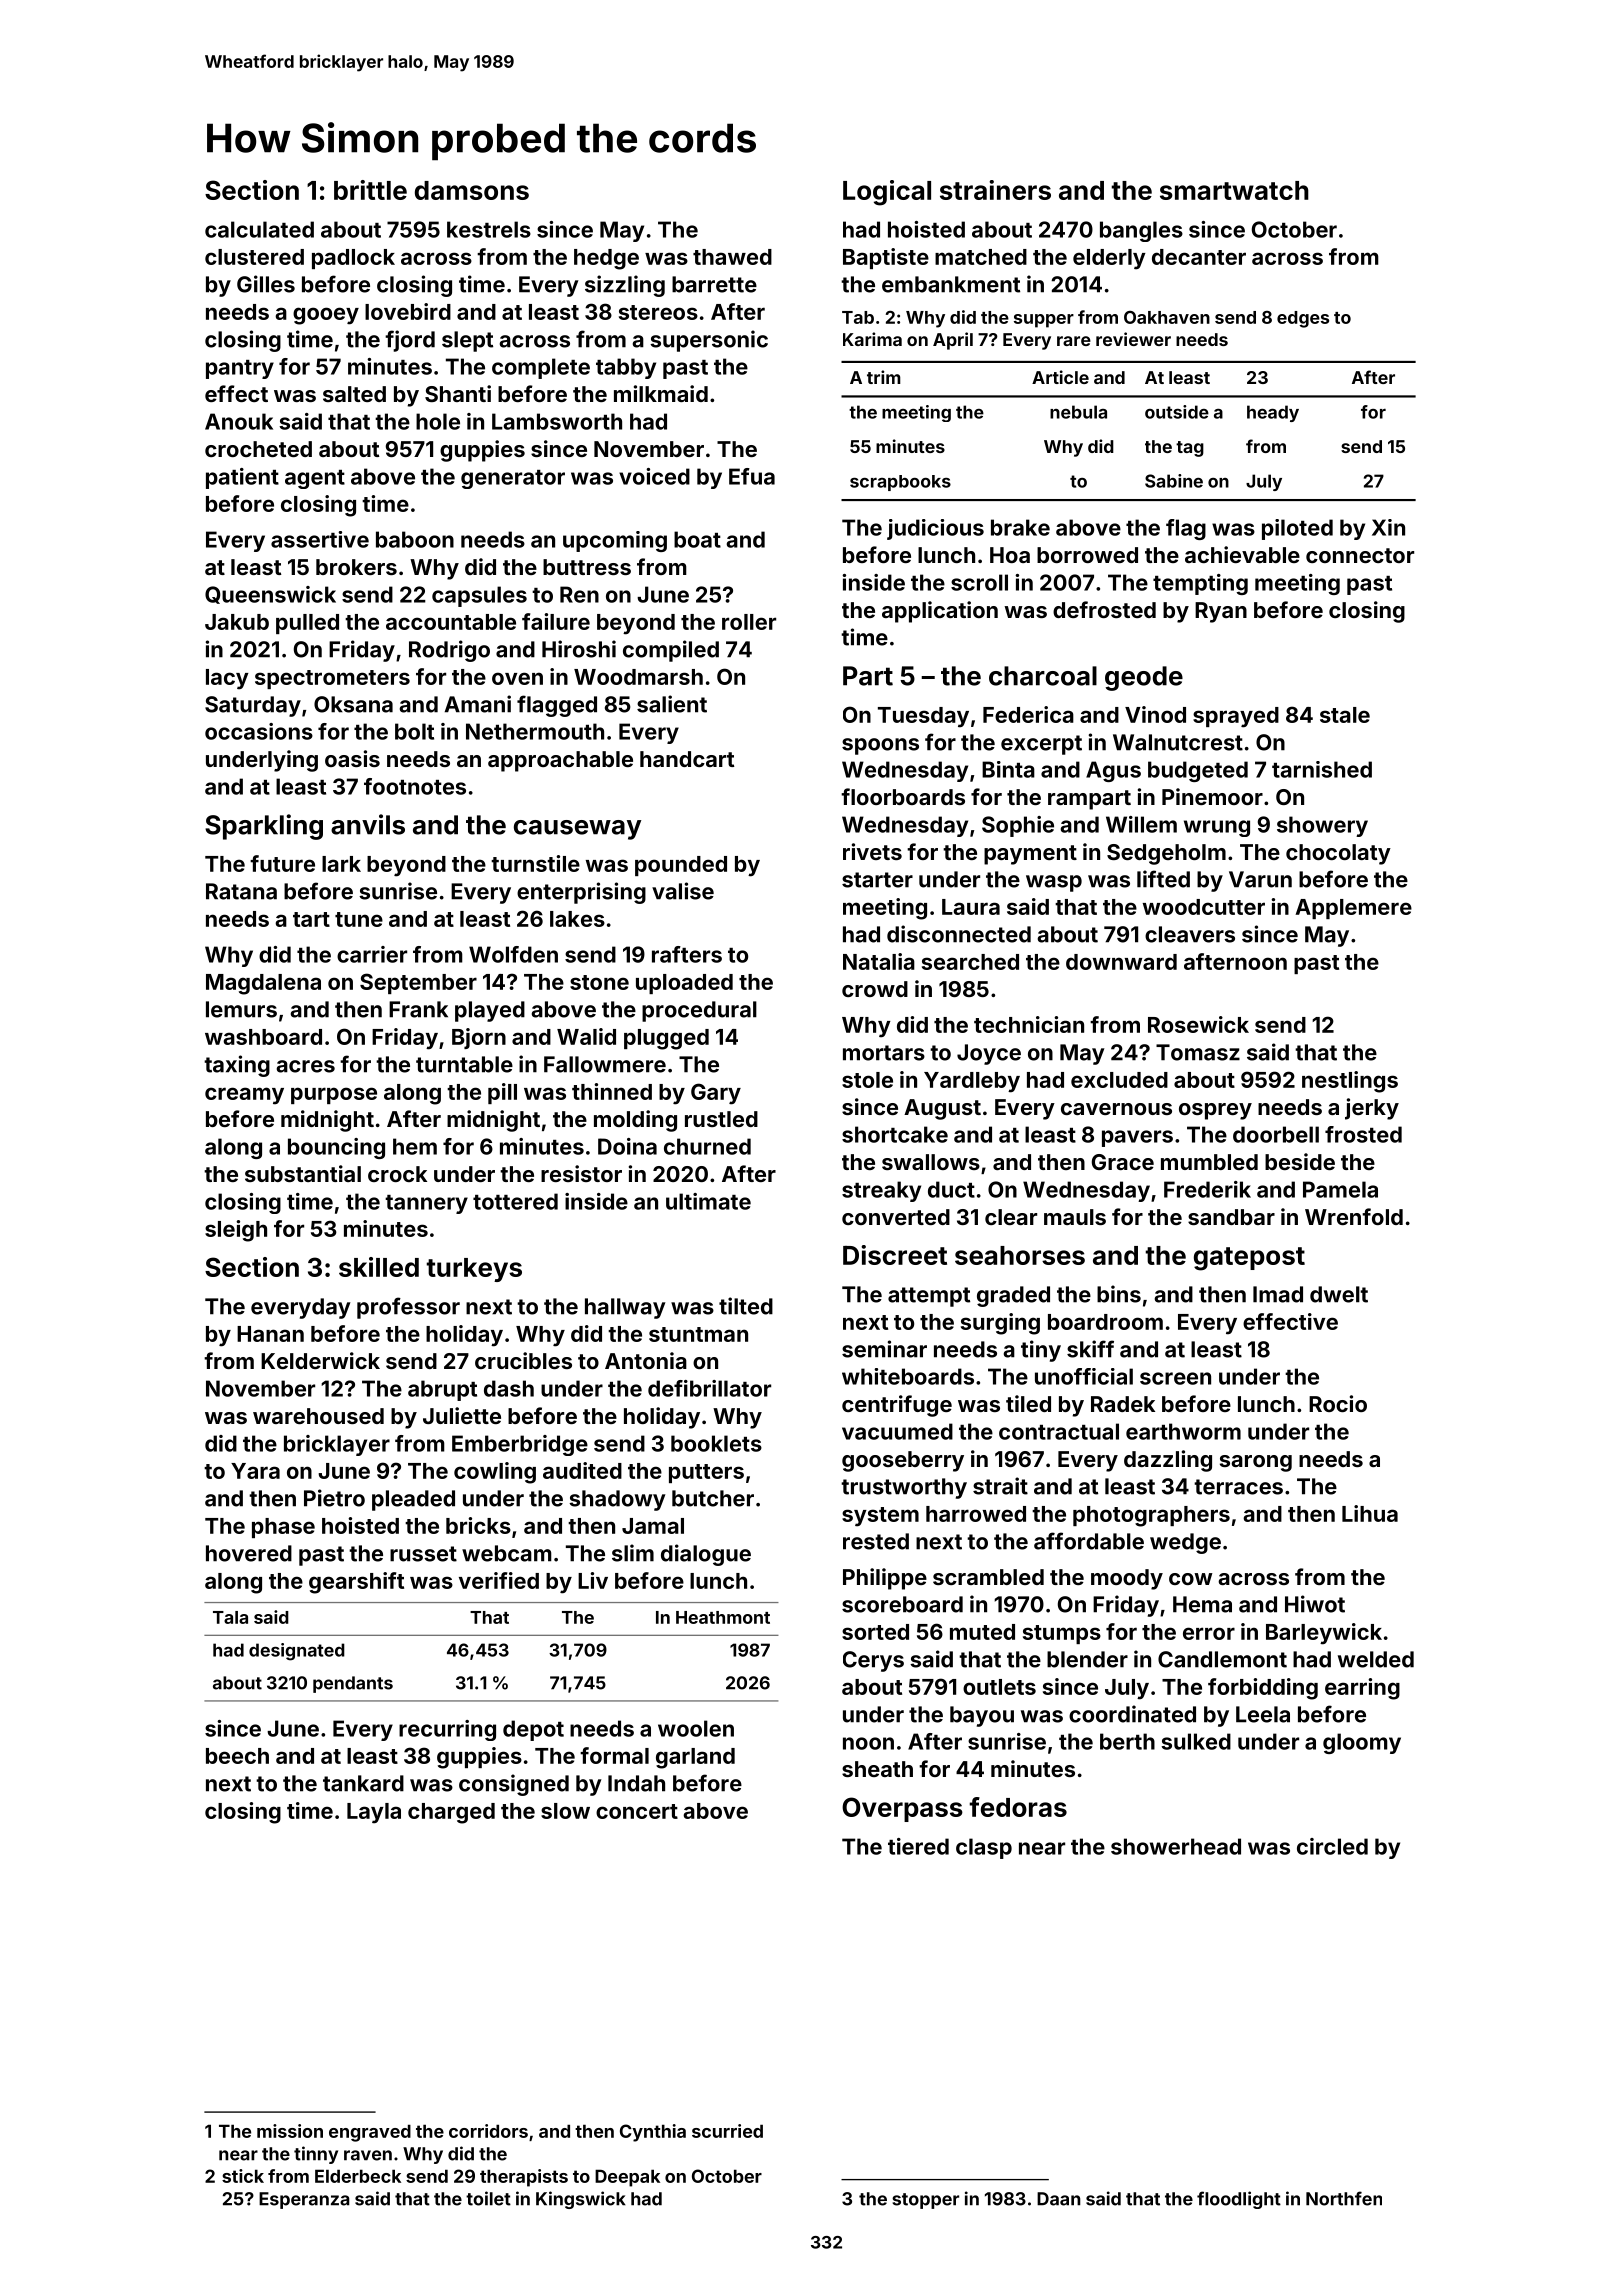 The width and height of the document is (1620, 2292). What do you see at coordinates (1239, 2200) in the document?
I see `floodlight` at bounding box center [1239, 2200].
